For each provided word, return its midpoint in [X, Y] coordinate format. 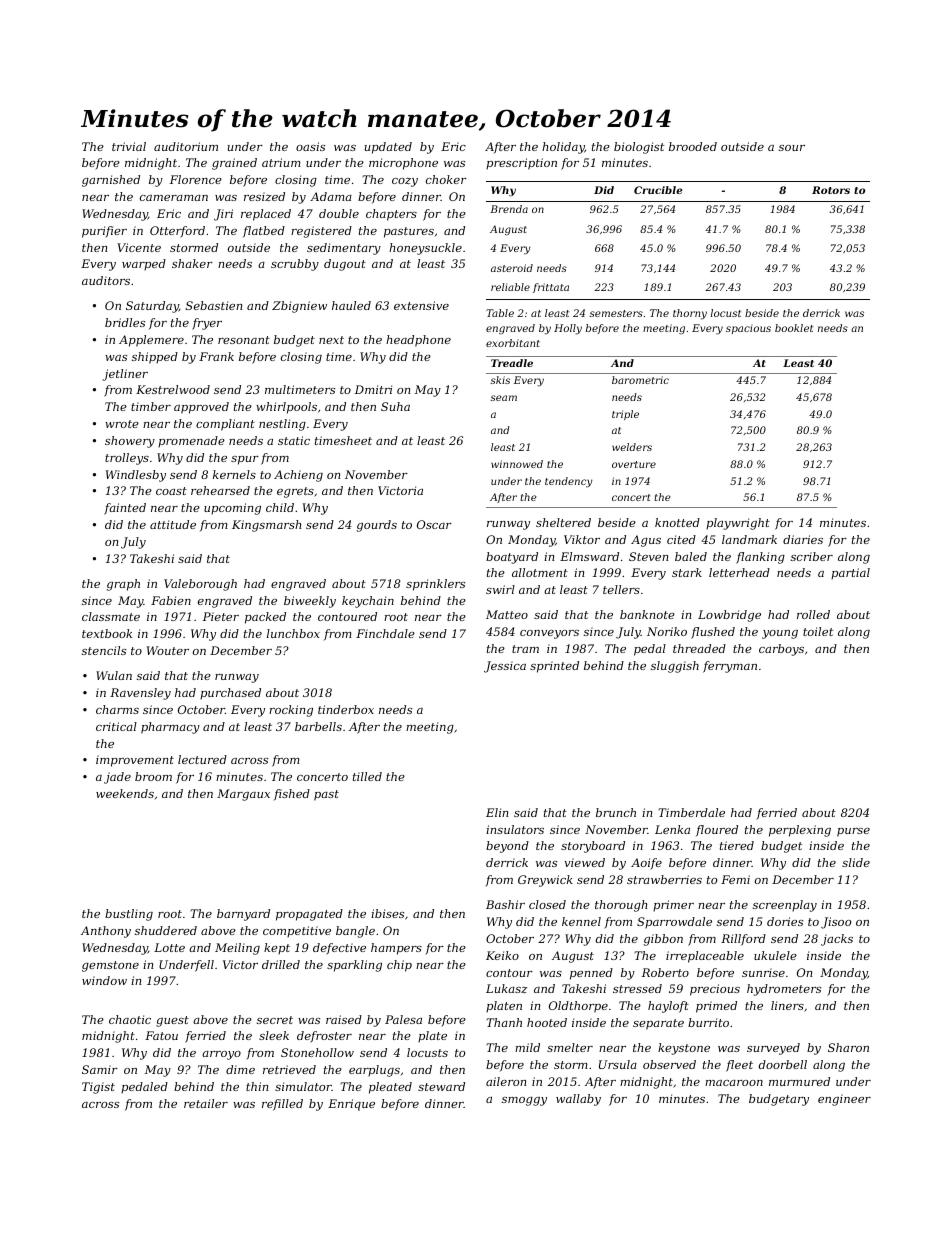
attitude [173, 524]
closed [547, 904]
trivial [129, 146]
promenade [191, 442]
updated [388, 148]
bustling [129, 915]
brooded [693, 146]
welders [632, 447]
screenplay [785, 906]
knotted [677, 522]
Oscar [434, 524]
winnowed [517, 464]
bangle [355, 932]
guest [172, 1021]
